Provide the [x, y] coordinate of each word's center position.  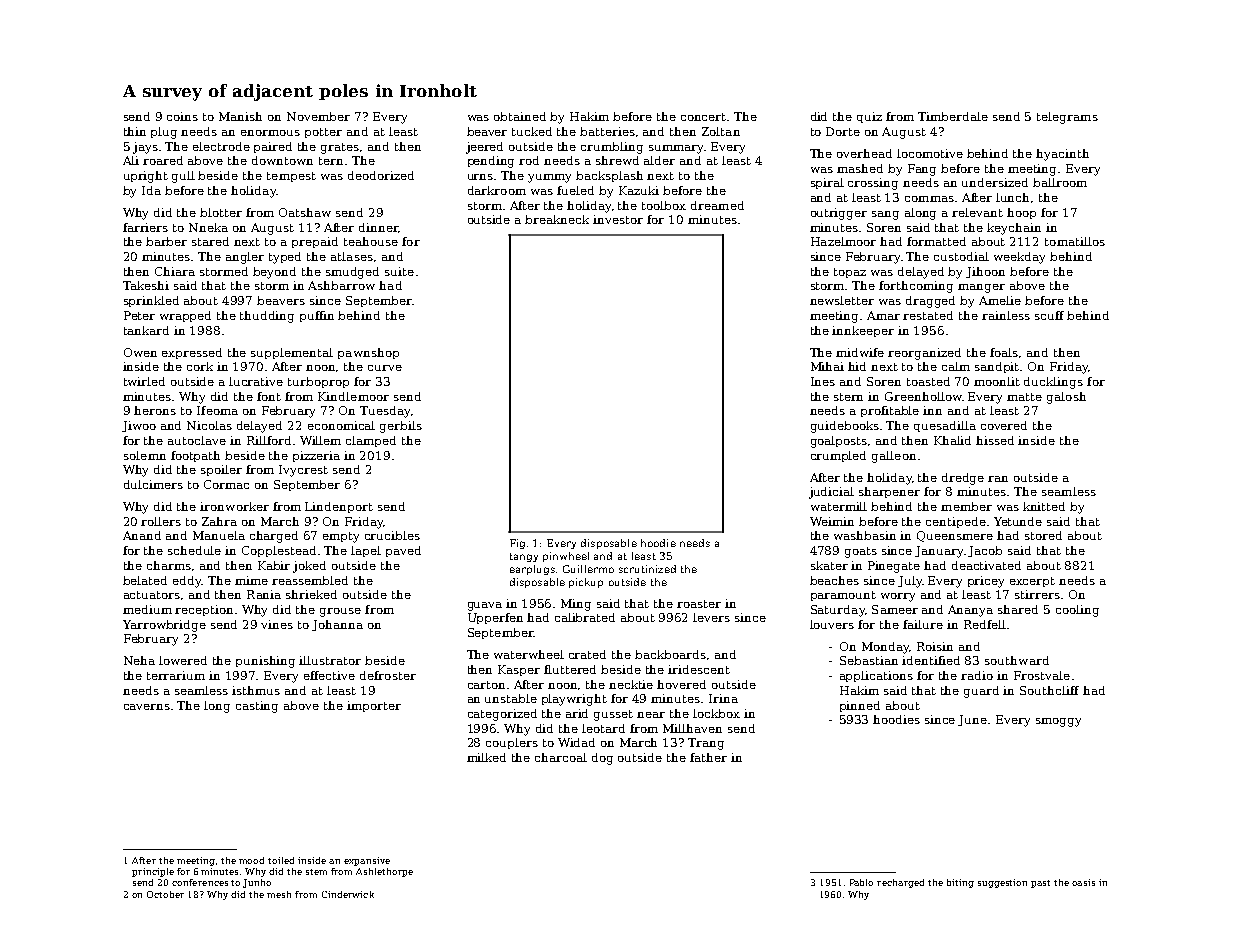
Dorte [843, 131]
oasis [1083, 882]
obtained [520, 116]
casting [257, 707]
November [318, 116]
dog [602, 759]
